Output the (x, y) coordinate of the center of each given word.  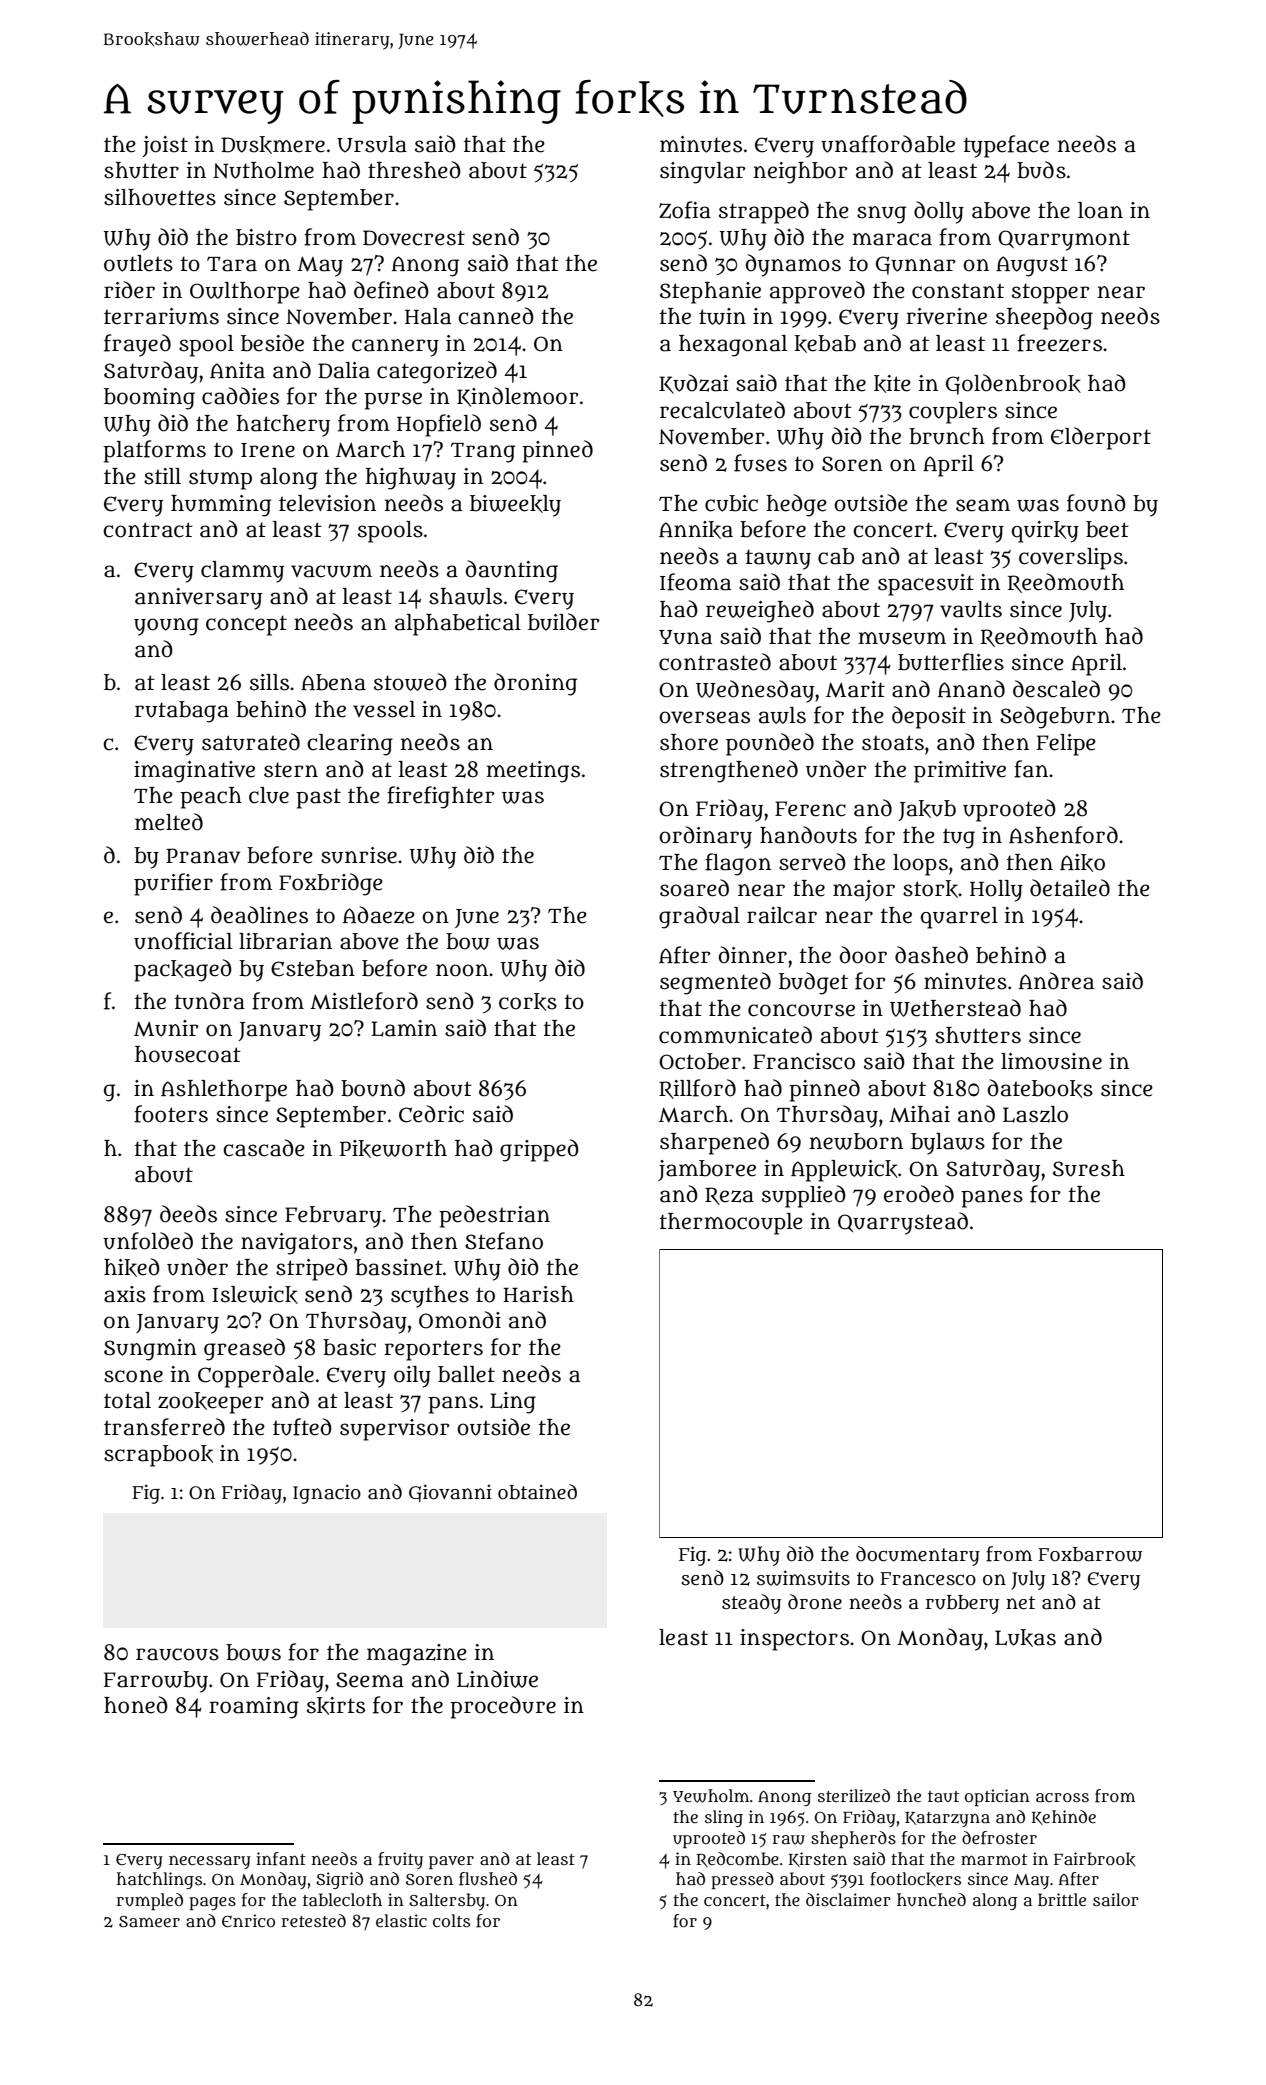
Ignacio (327, 1494)
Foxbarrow (1090, 1554)
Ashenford (1063, 835)
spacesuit (926, 585)
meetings (533, 772)
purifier (173, 884)
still (162, 476)
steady (751, 1604)
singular (703, 173)
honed (136, 1705)
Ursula (372, 144)
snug (881, 215)
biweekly (515, 506)
